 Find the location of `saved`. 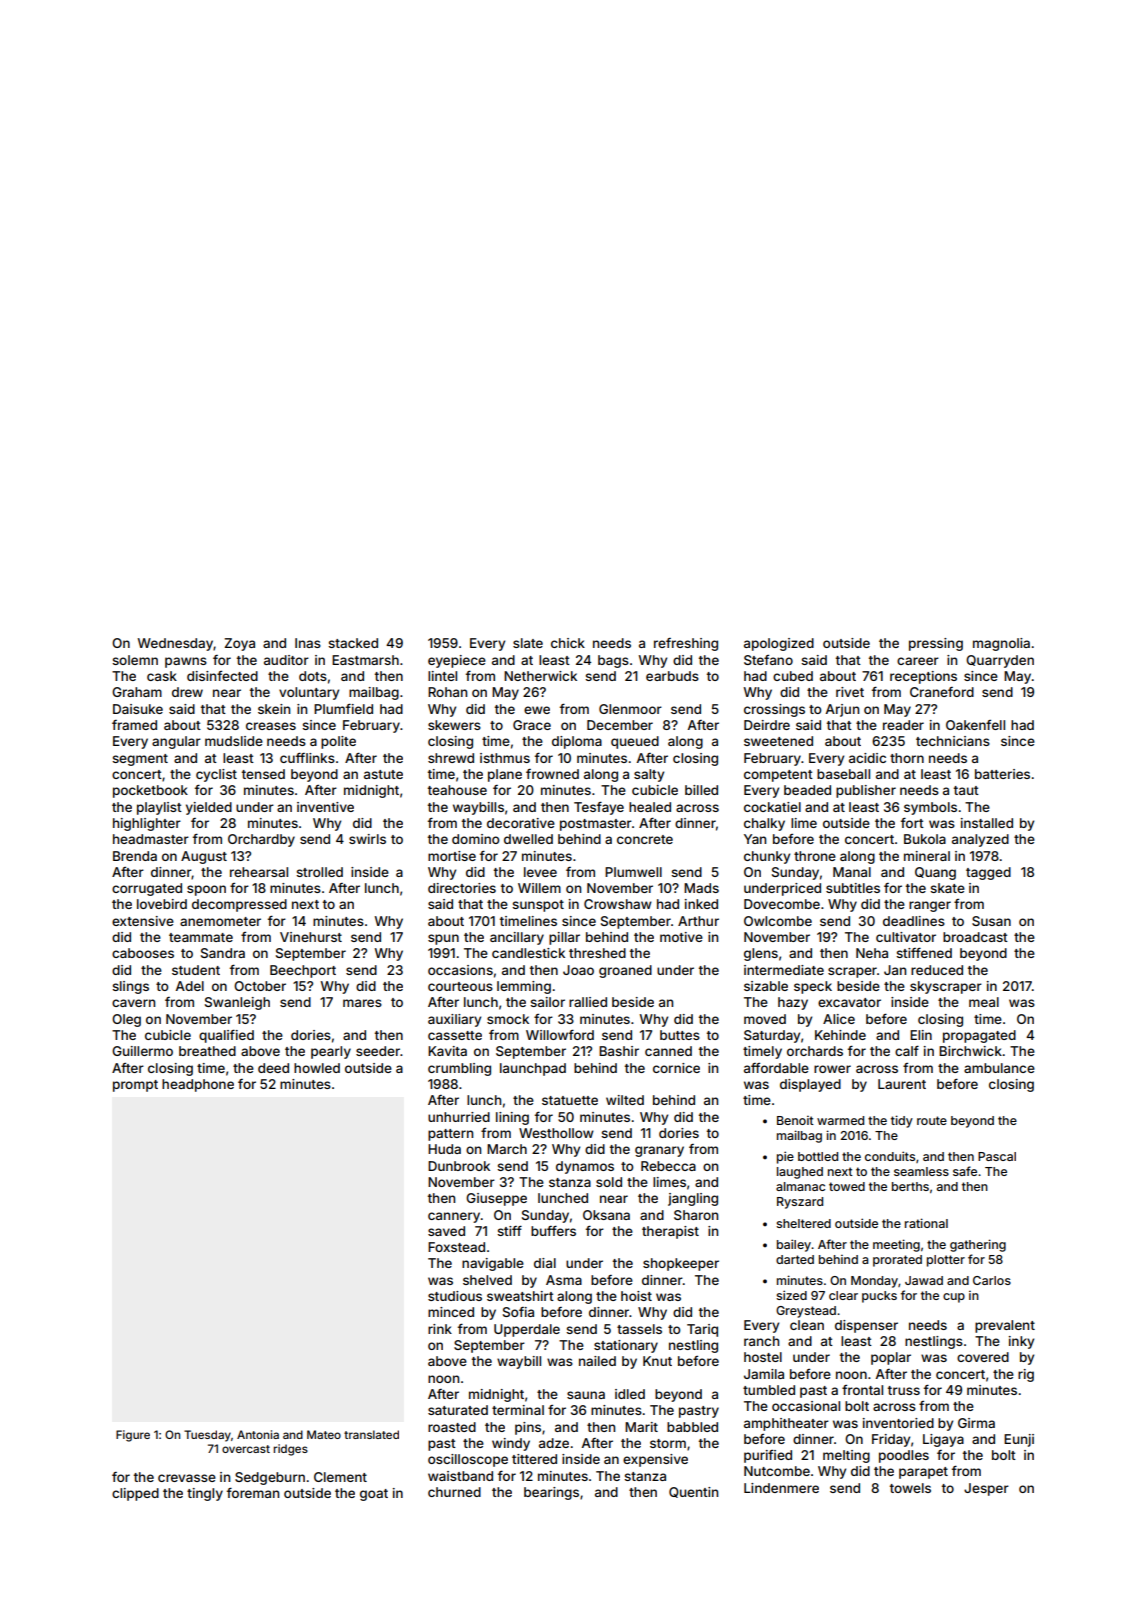

saved is located at coordinates (446, 1231).
